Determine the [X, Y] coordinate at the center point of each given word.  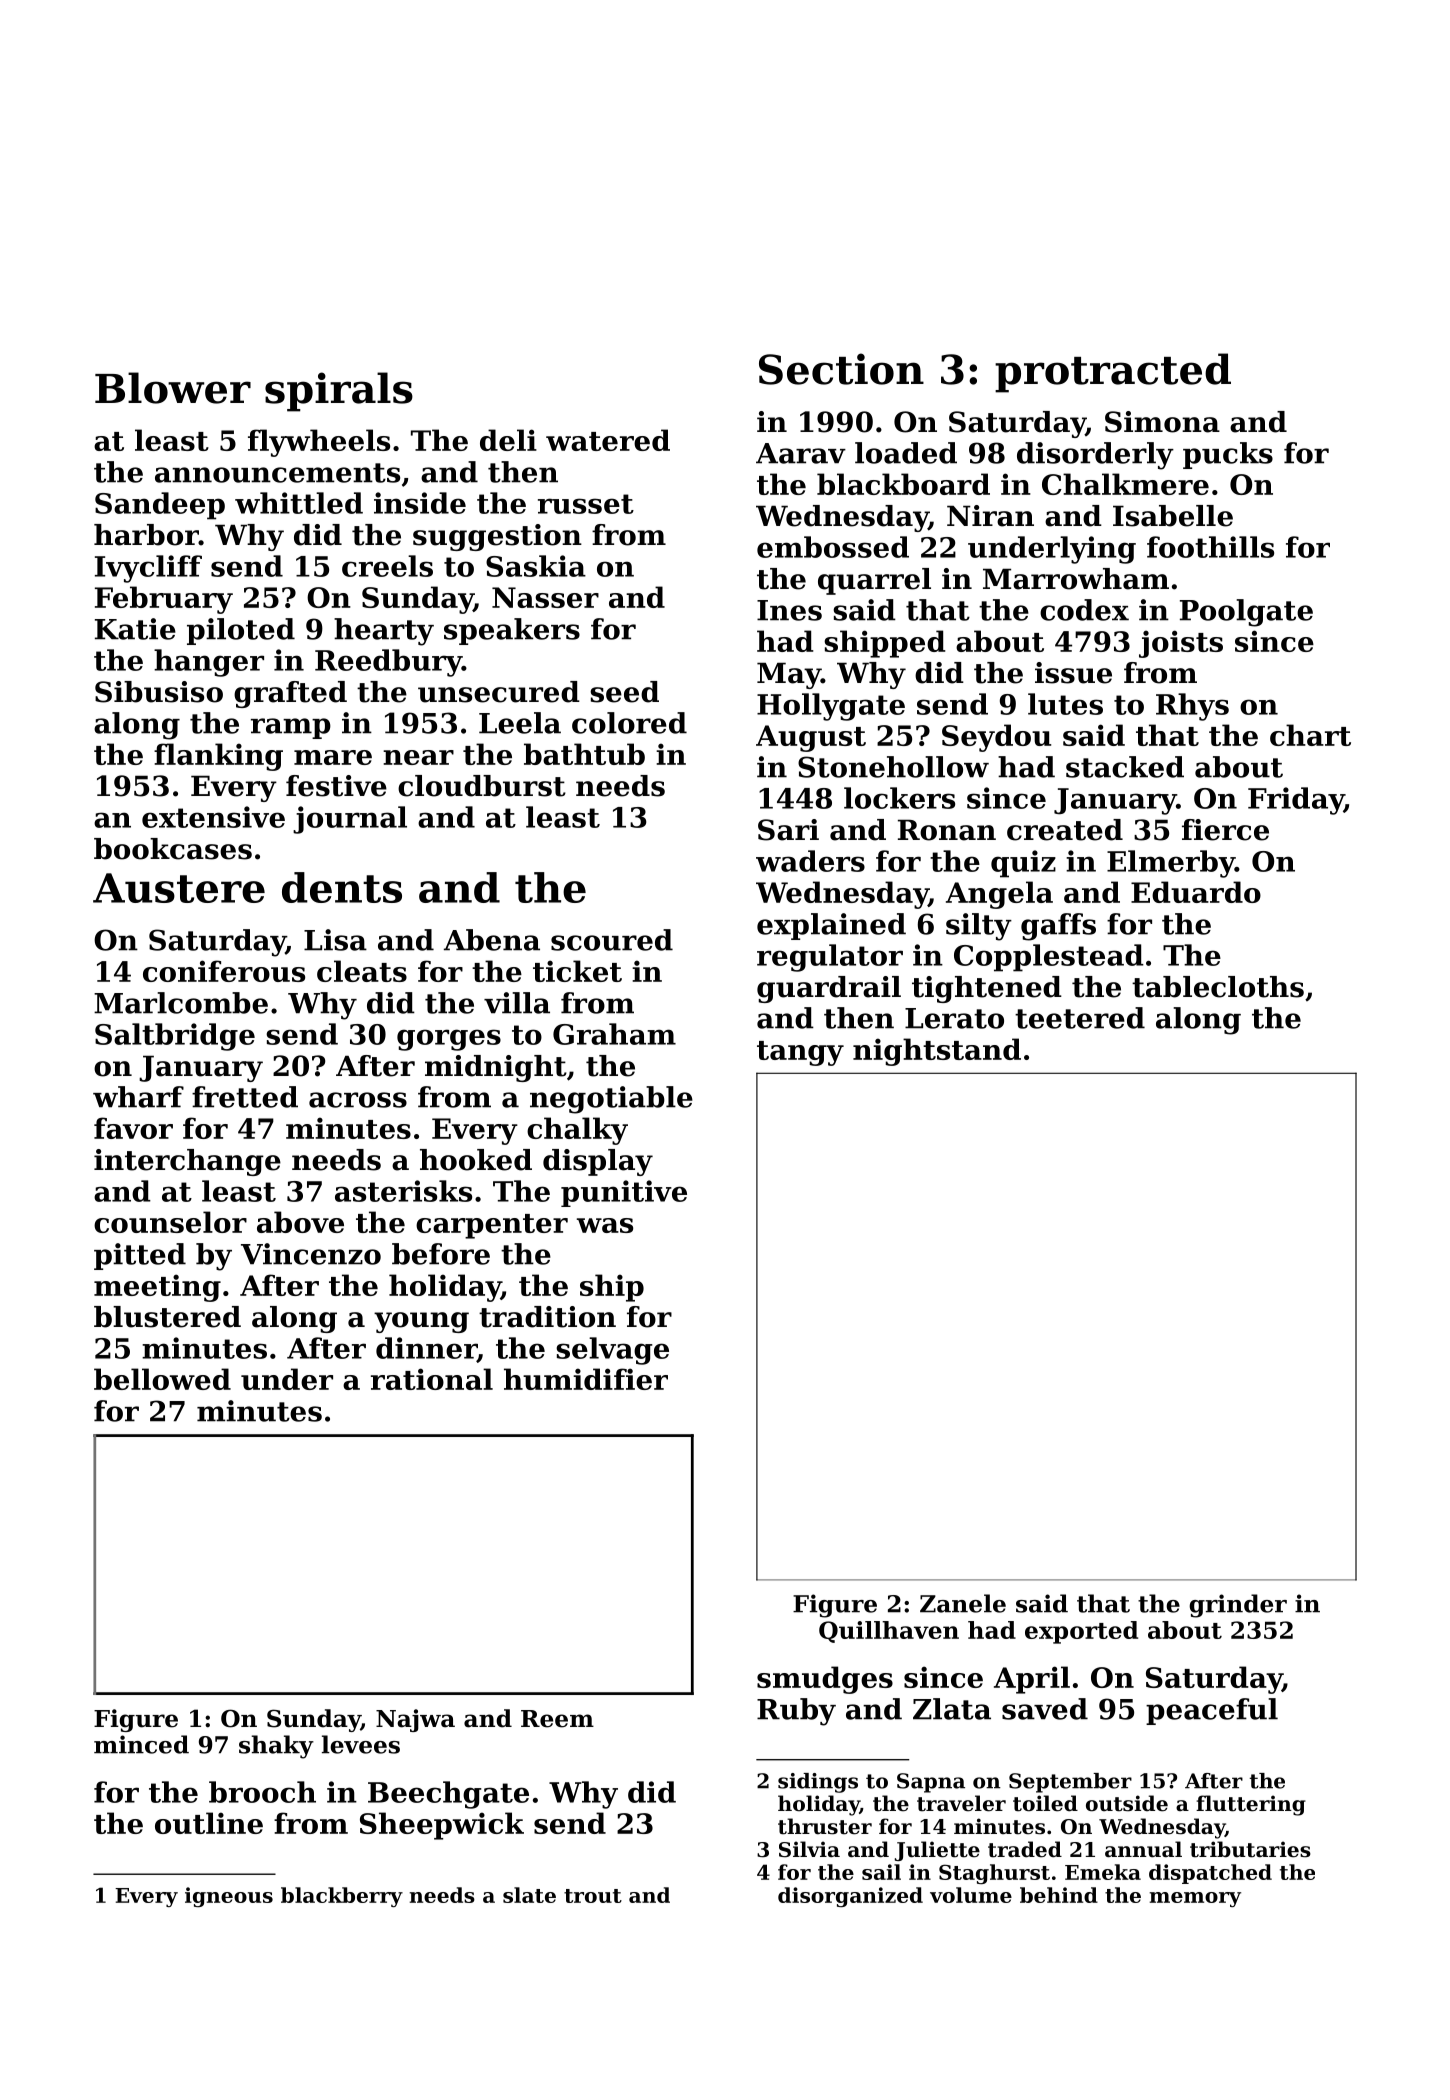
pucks [1228, 455]
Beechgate [448, 1795]
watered [608, 440]
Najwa [415, 1720]
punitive [624, 1193]
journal [350, 820]
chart [1310, 735]
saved [1045, 1709]
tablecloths [1218, 987]
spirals [339, 392]
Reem [557, 1719]
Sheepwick [442, 1826]
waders [810, 861]
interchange [187, 1162]
